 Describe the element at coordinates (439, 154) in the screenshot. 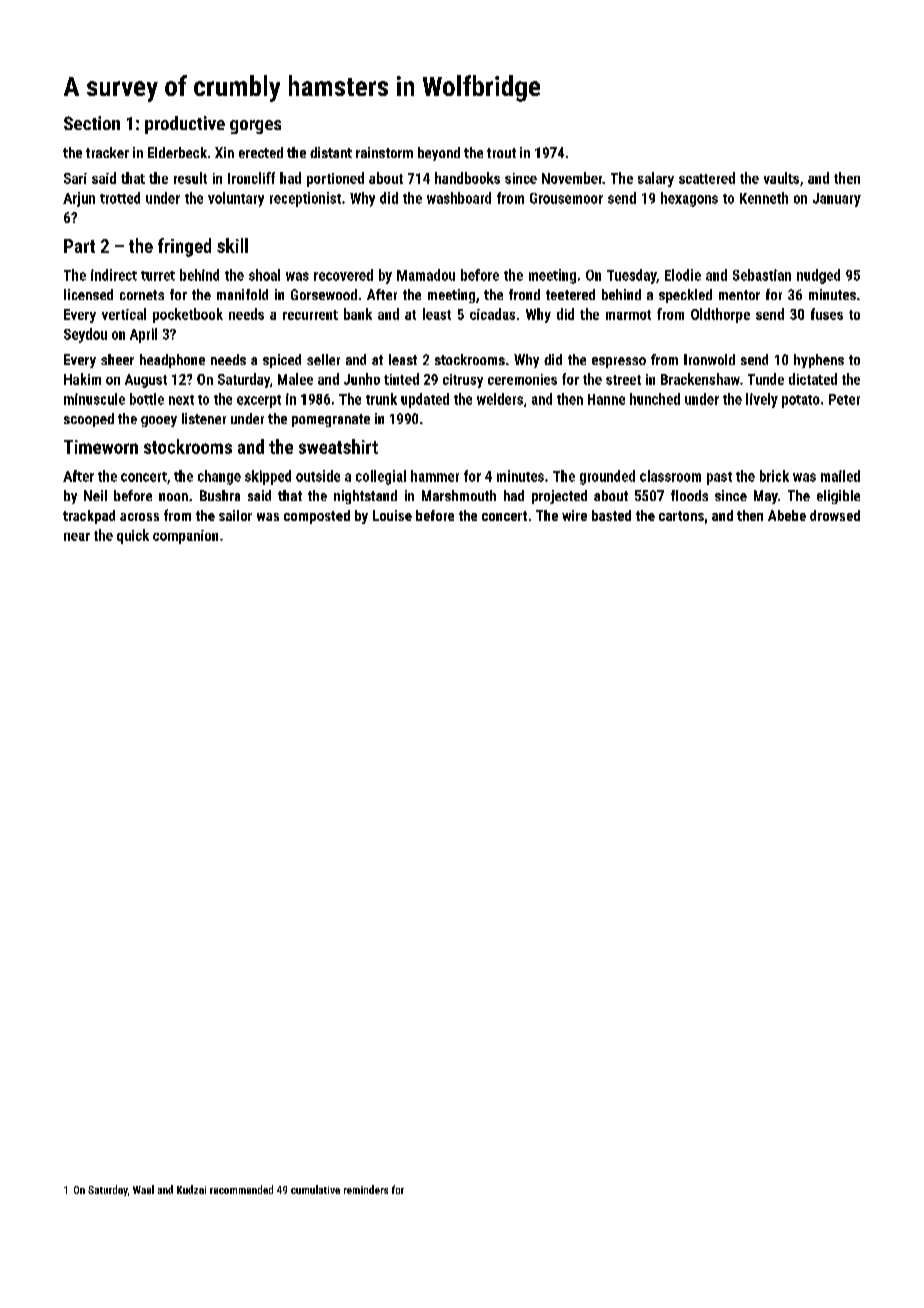

I see `beyond` at that location.
